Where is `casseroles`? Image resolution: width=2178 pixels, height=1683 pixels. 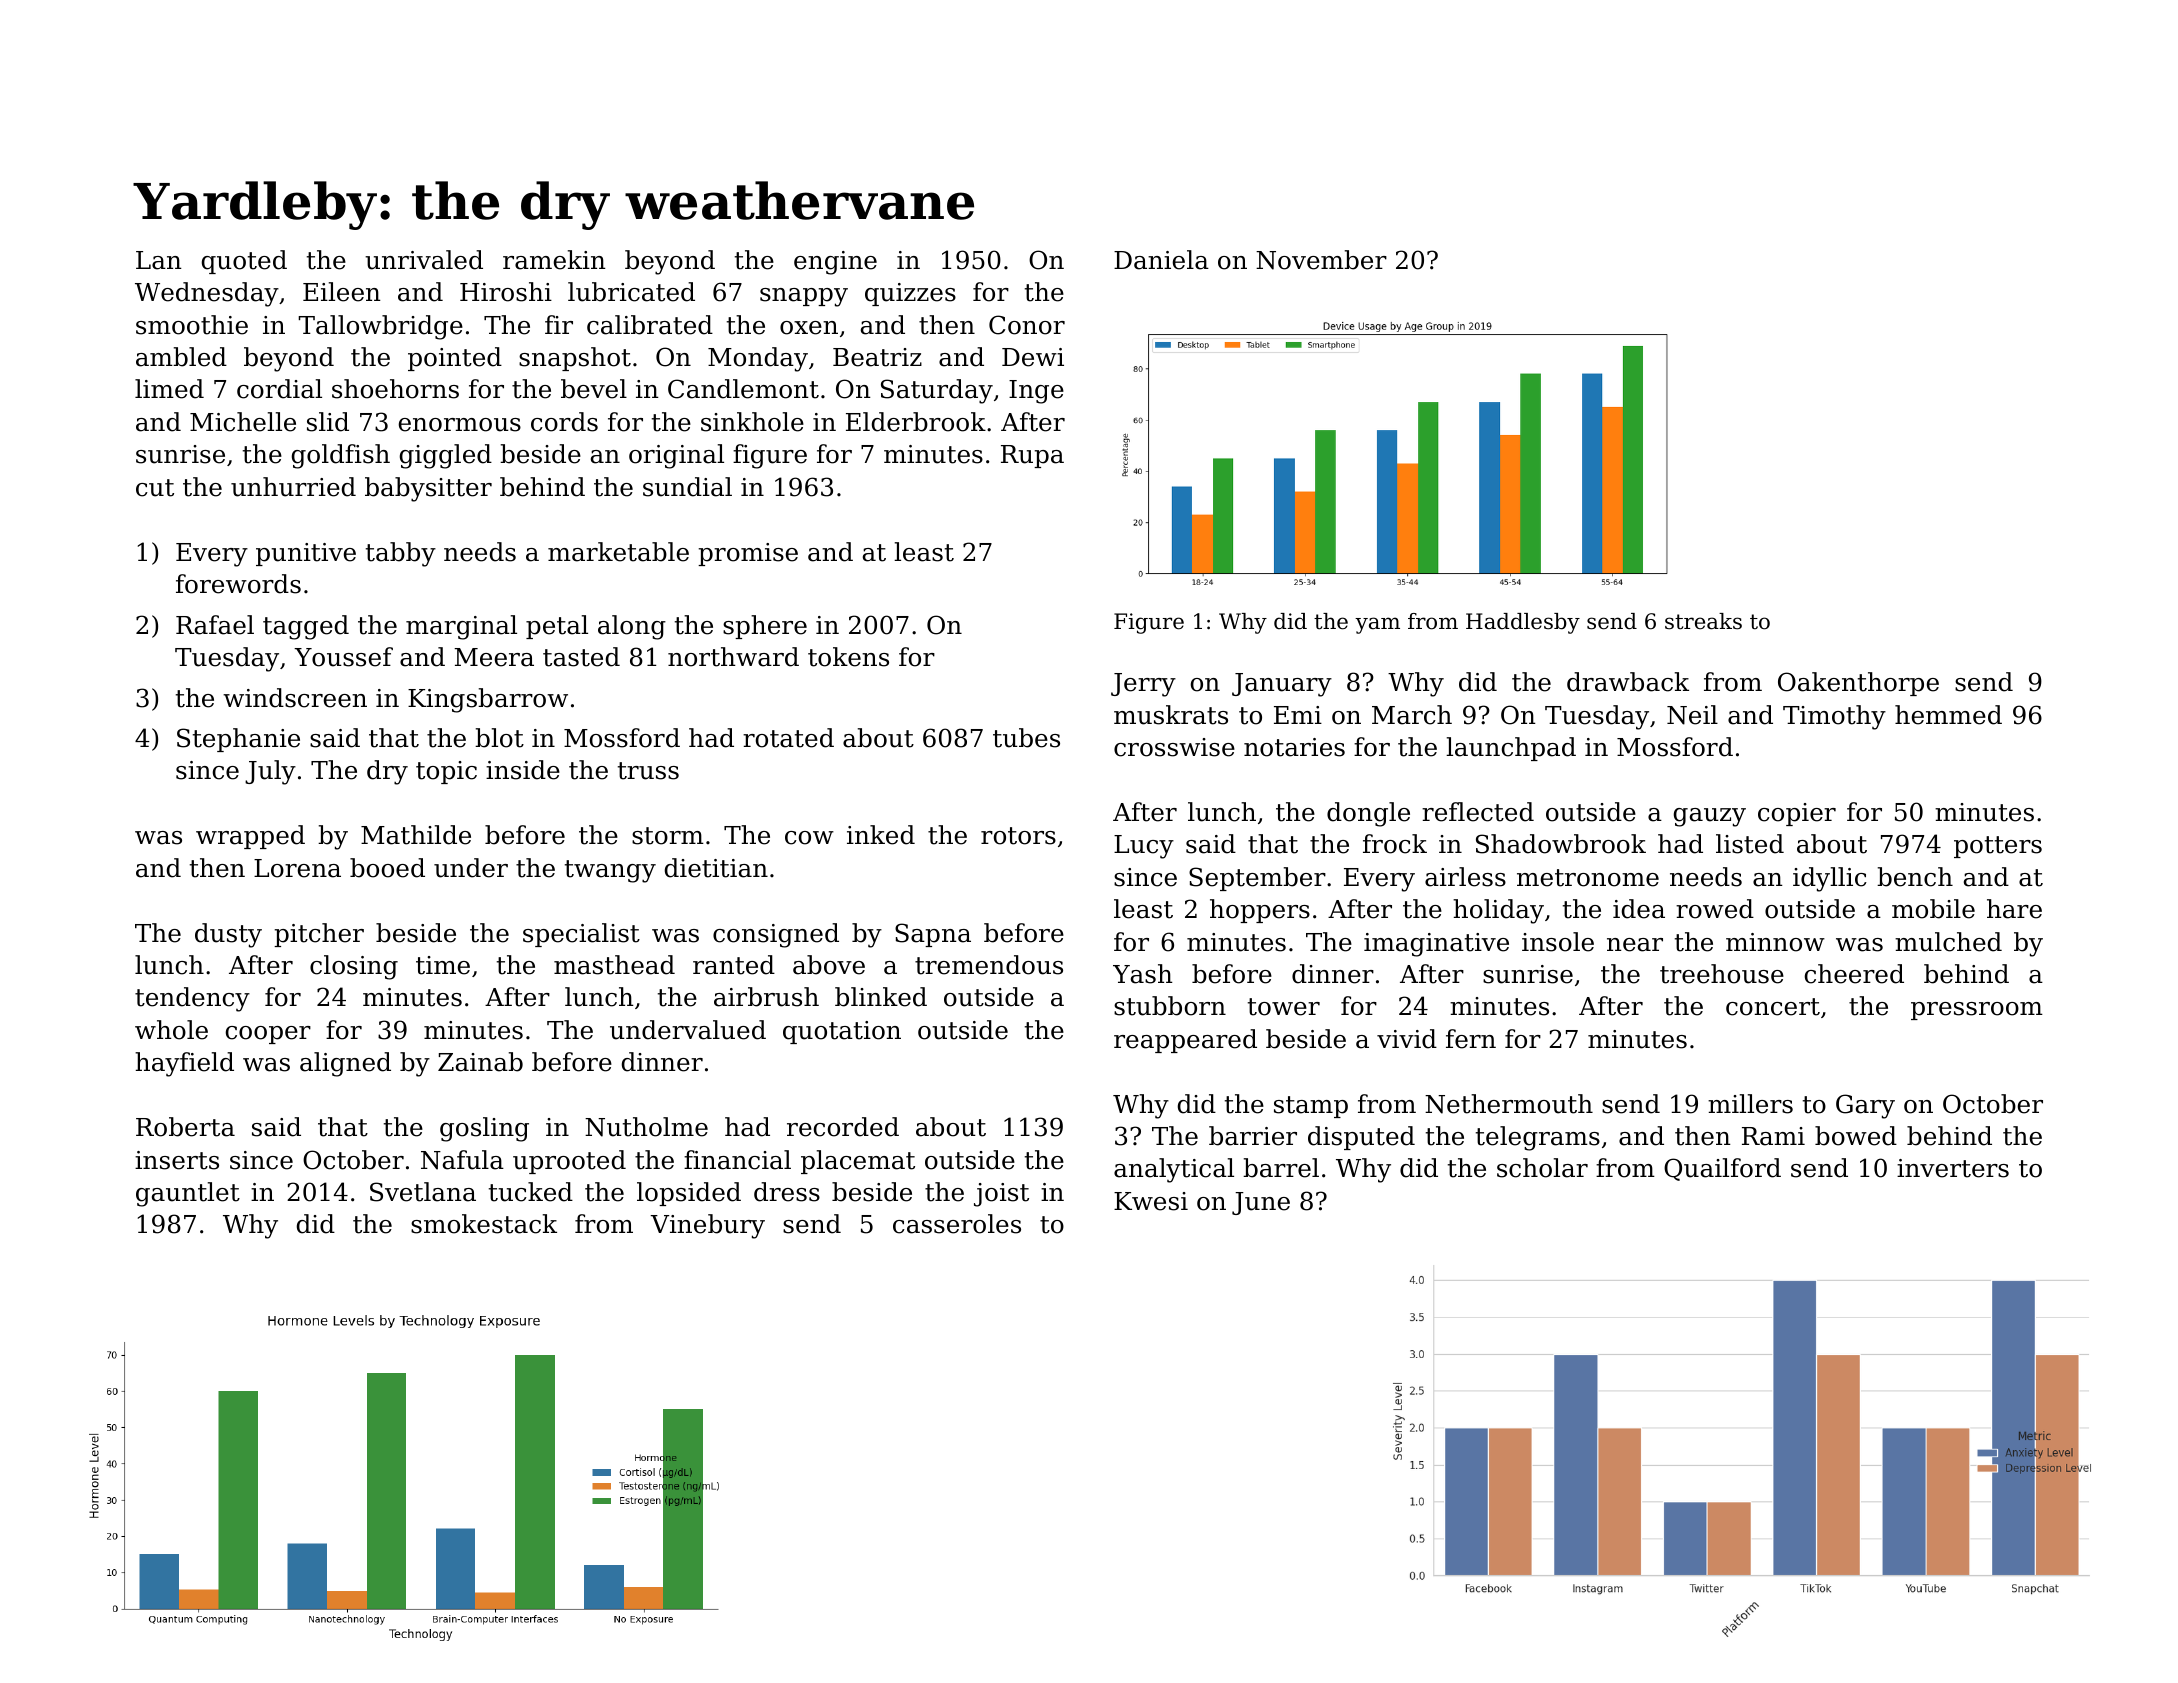 casseroles is located at coordinates (957, 1224).
